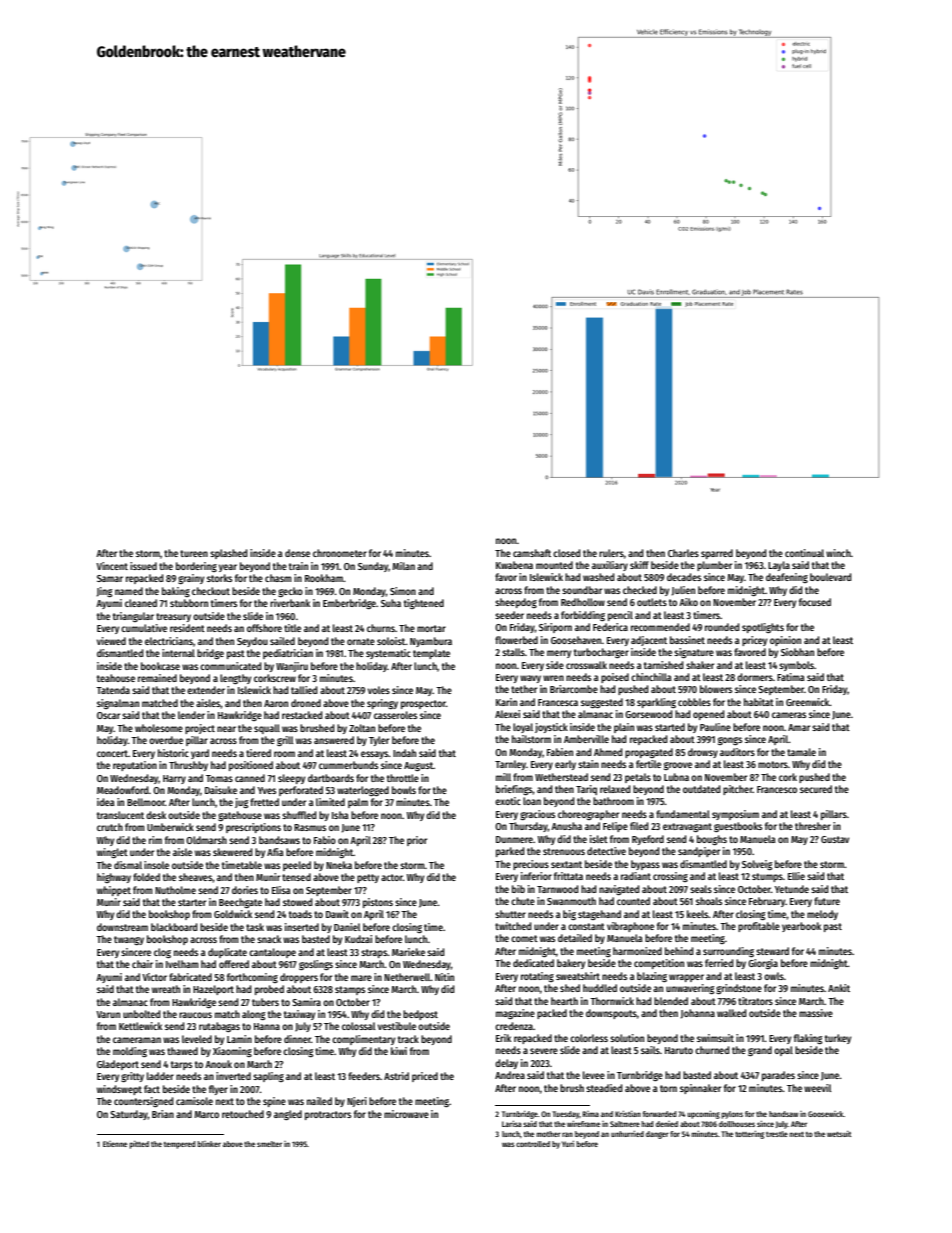  Describe the element at coordinates (533, 1144) in the page. I see `controlled` at that location.
